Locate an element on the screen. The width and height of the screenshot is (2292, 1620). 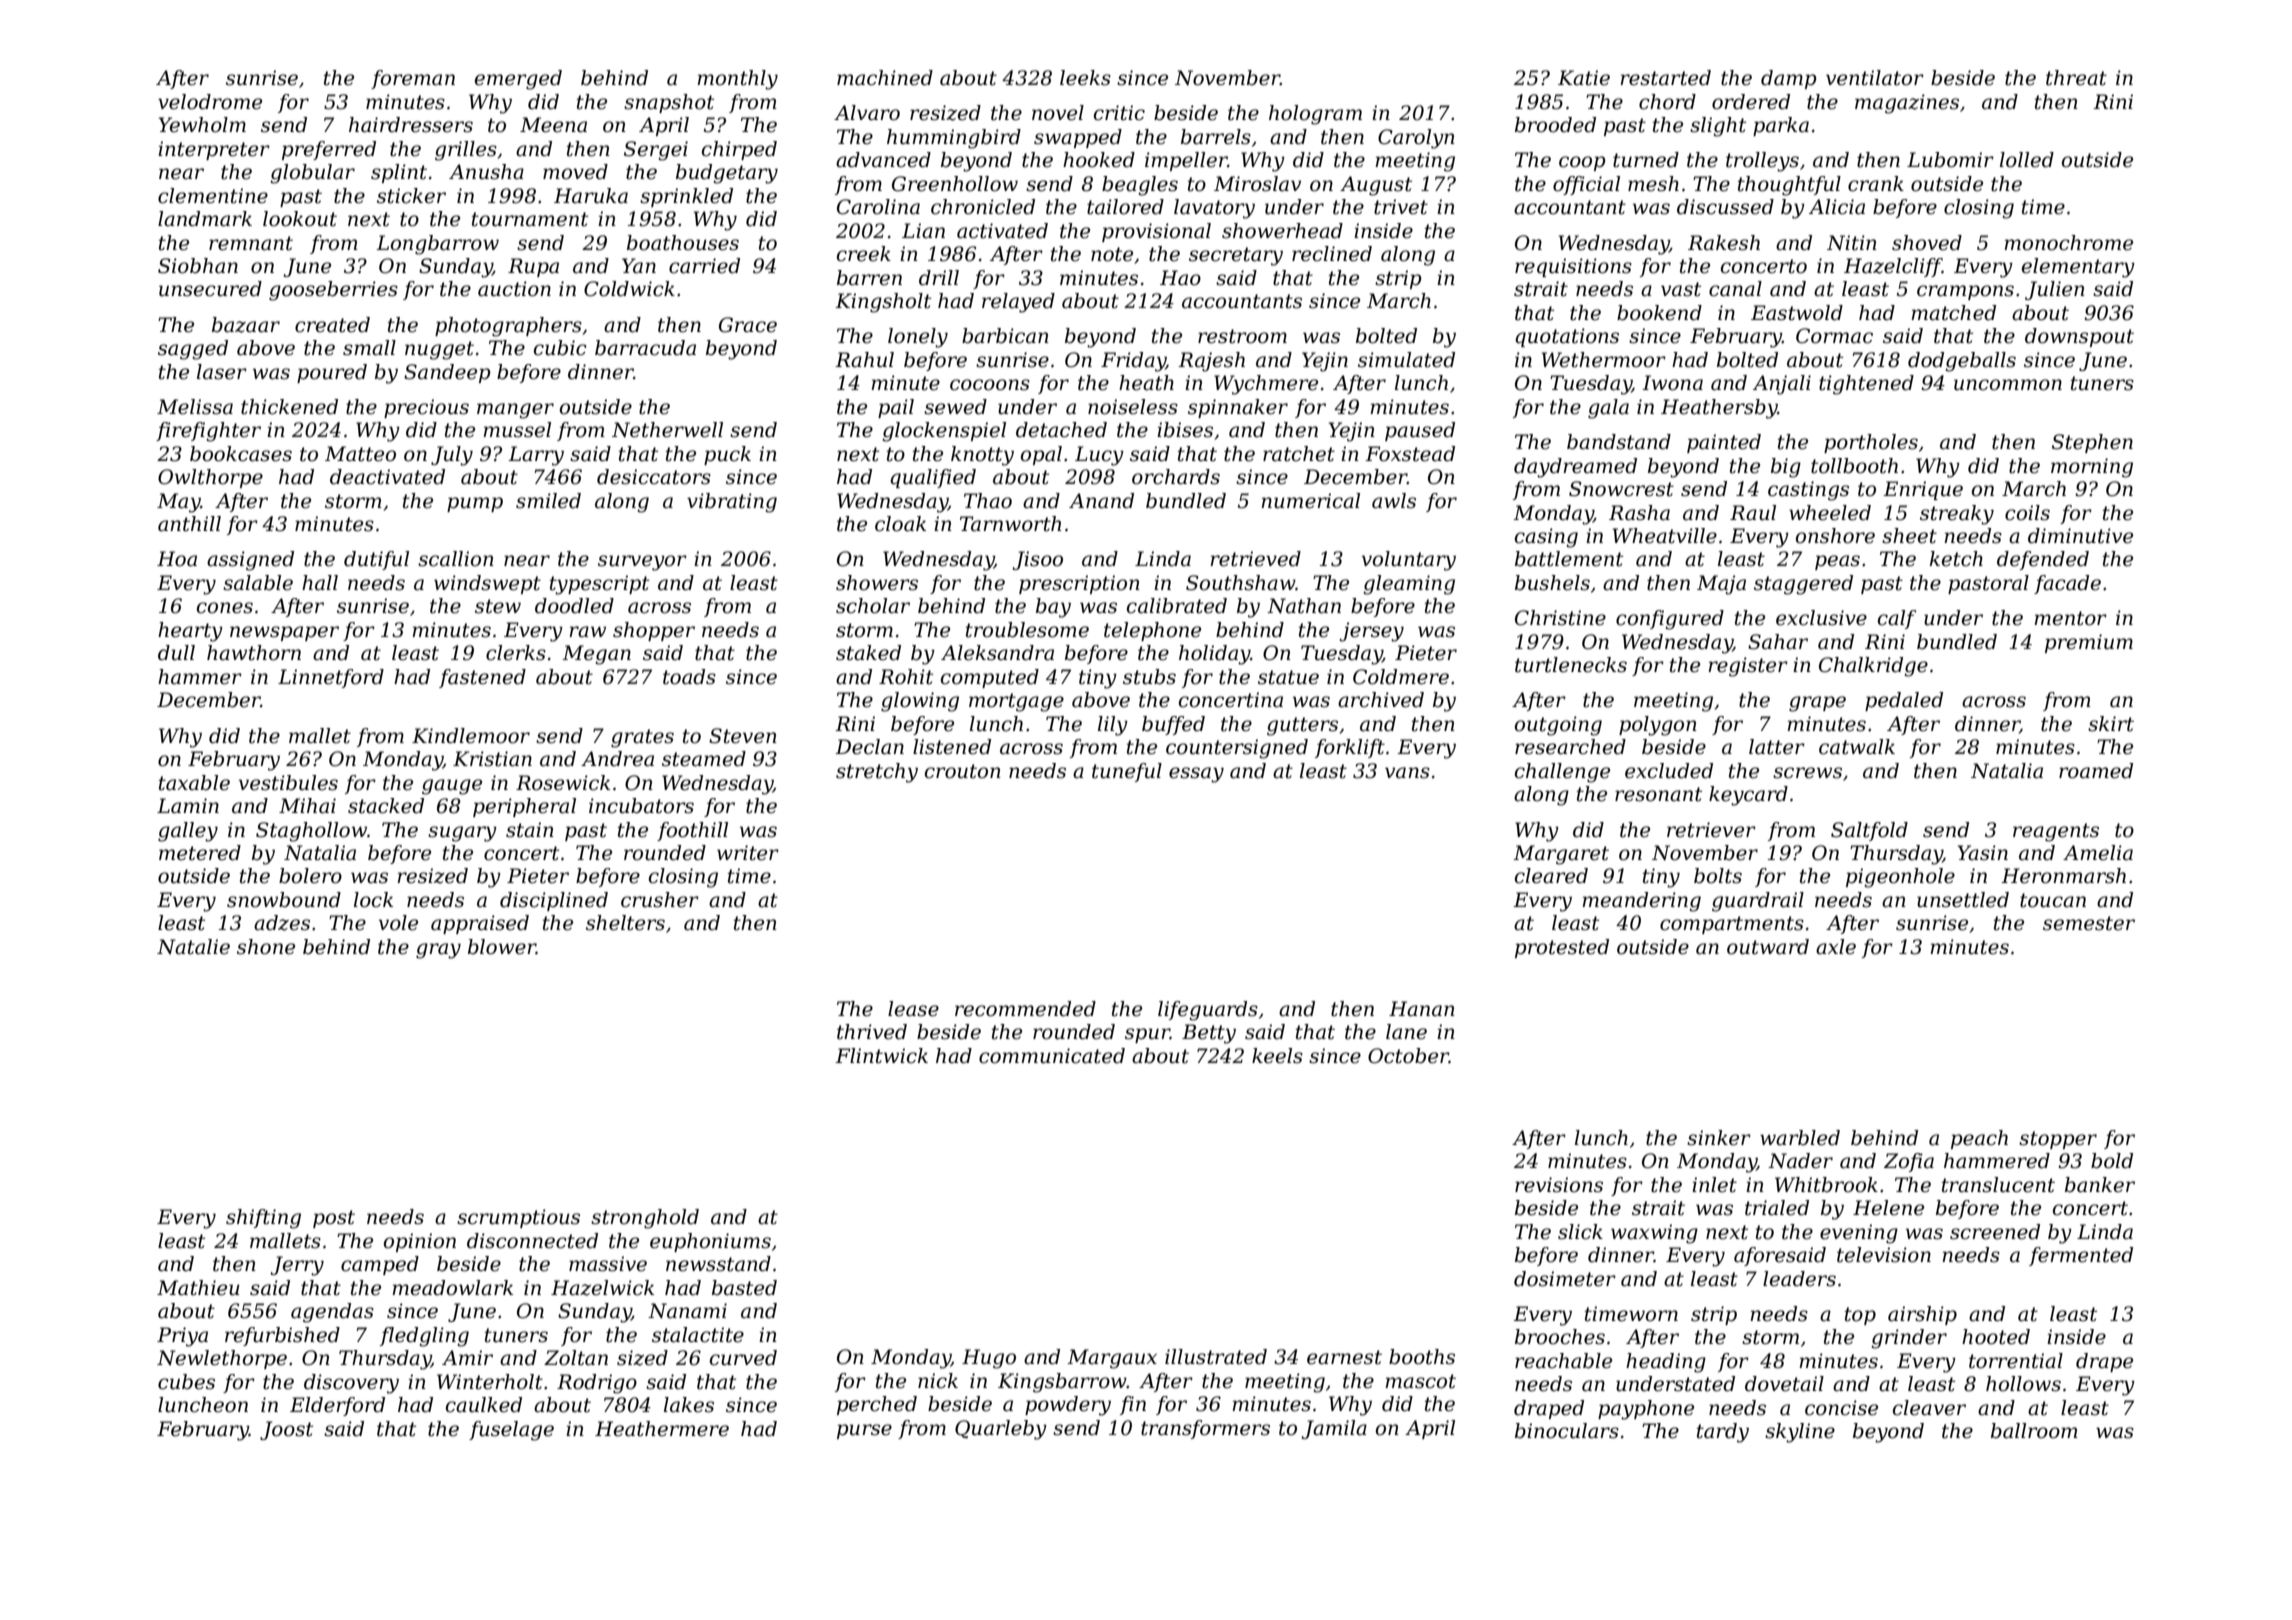
axle is located at coordinates (1836, 947).
